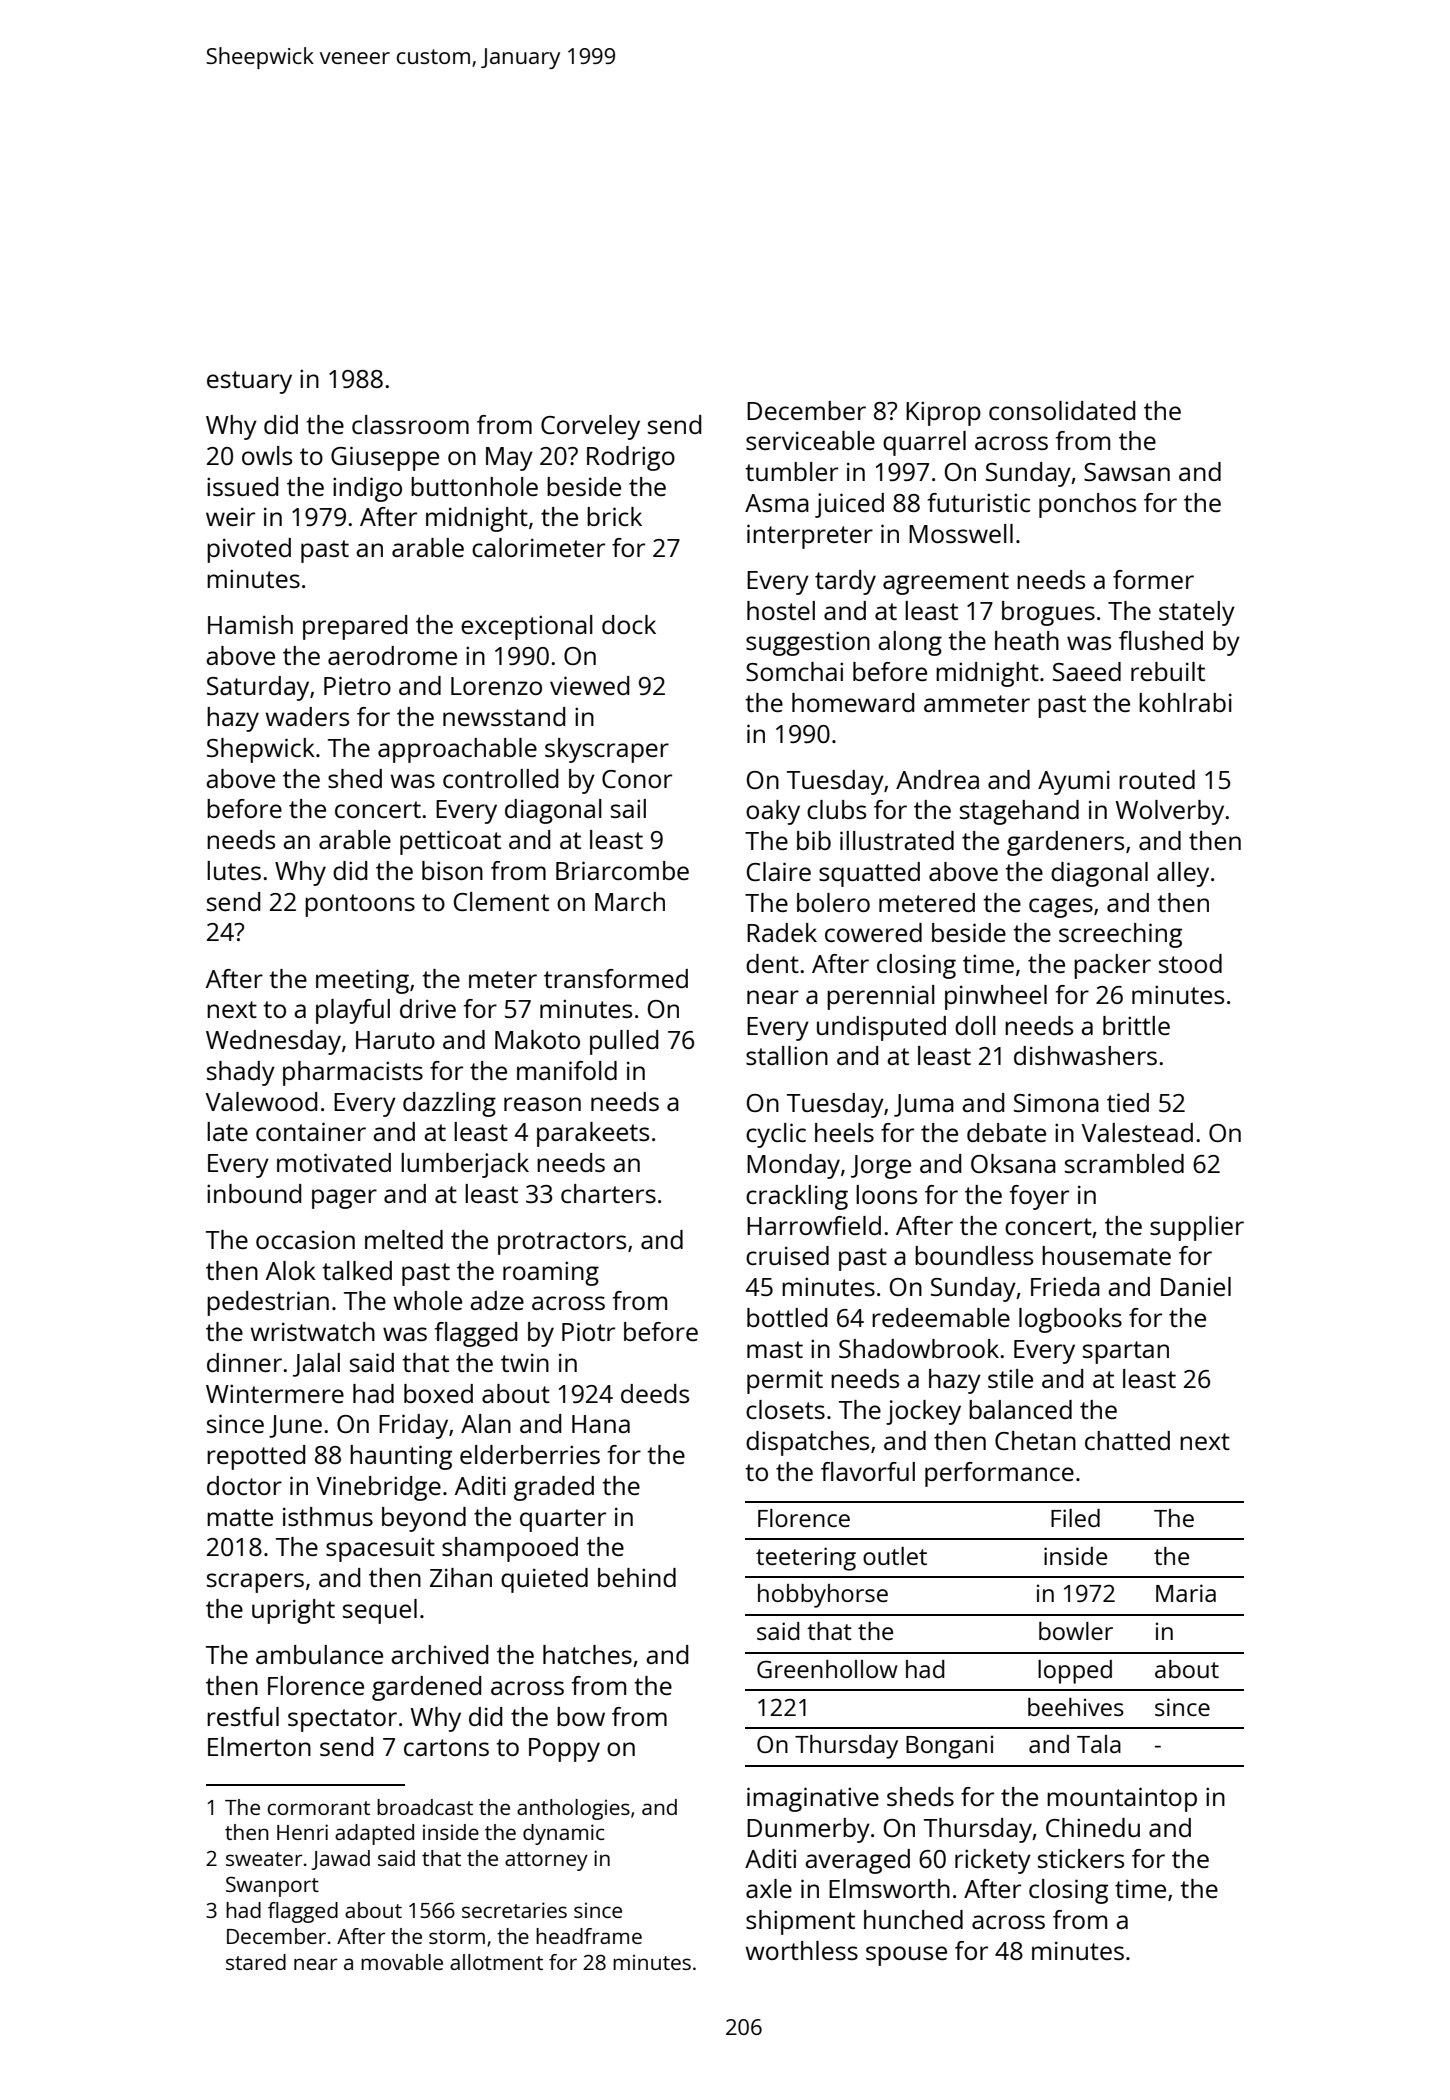 This page has width=1450, height=2100. I want to click on Kiprop, so click(943, 413).
